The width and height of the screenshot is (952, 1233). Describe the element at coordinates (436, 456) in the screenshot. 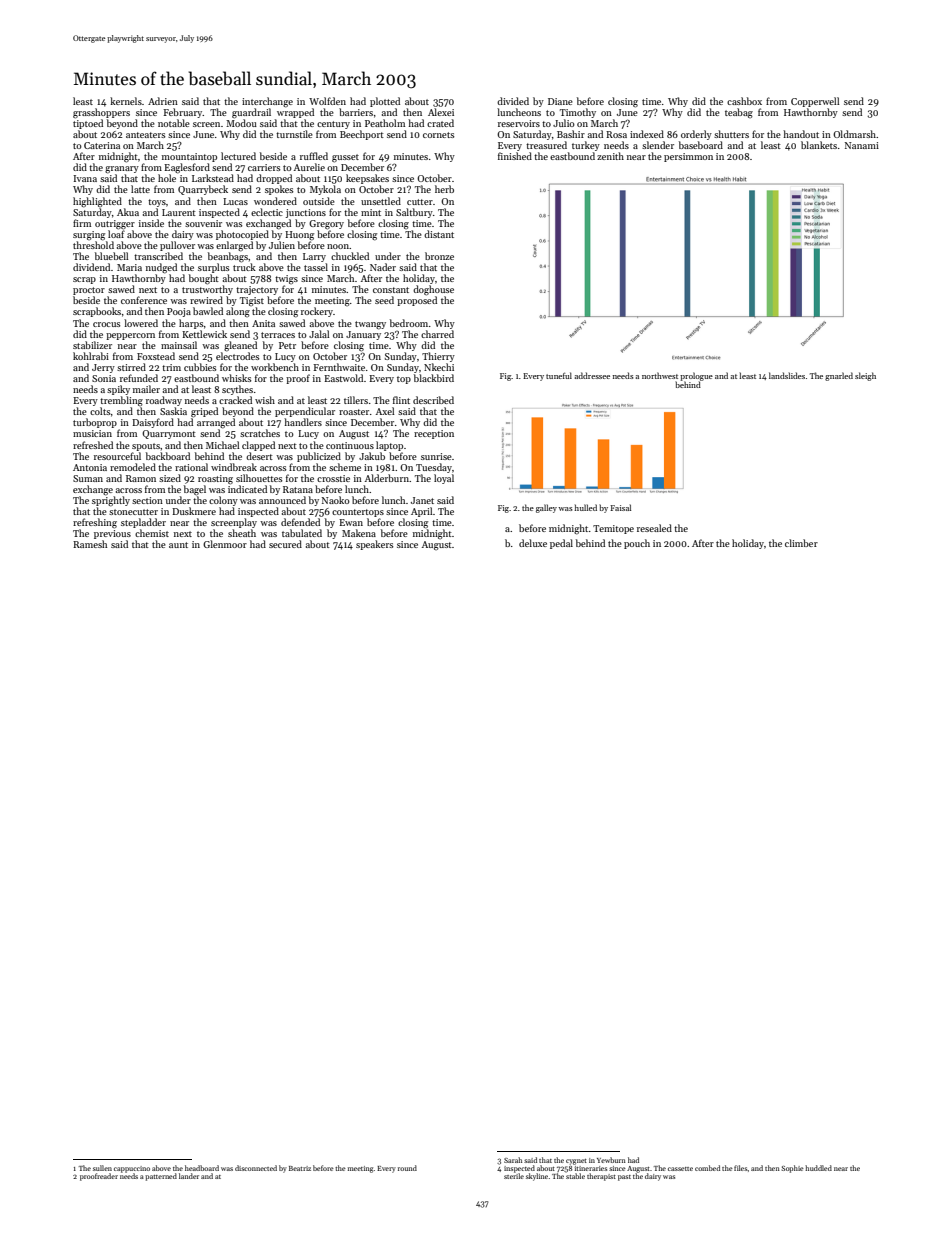

I see `sunrise` at that location.
